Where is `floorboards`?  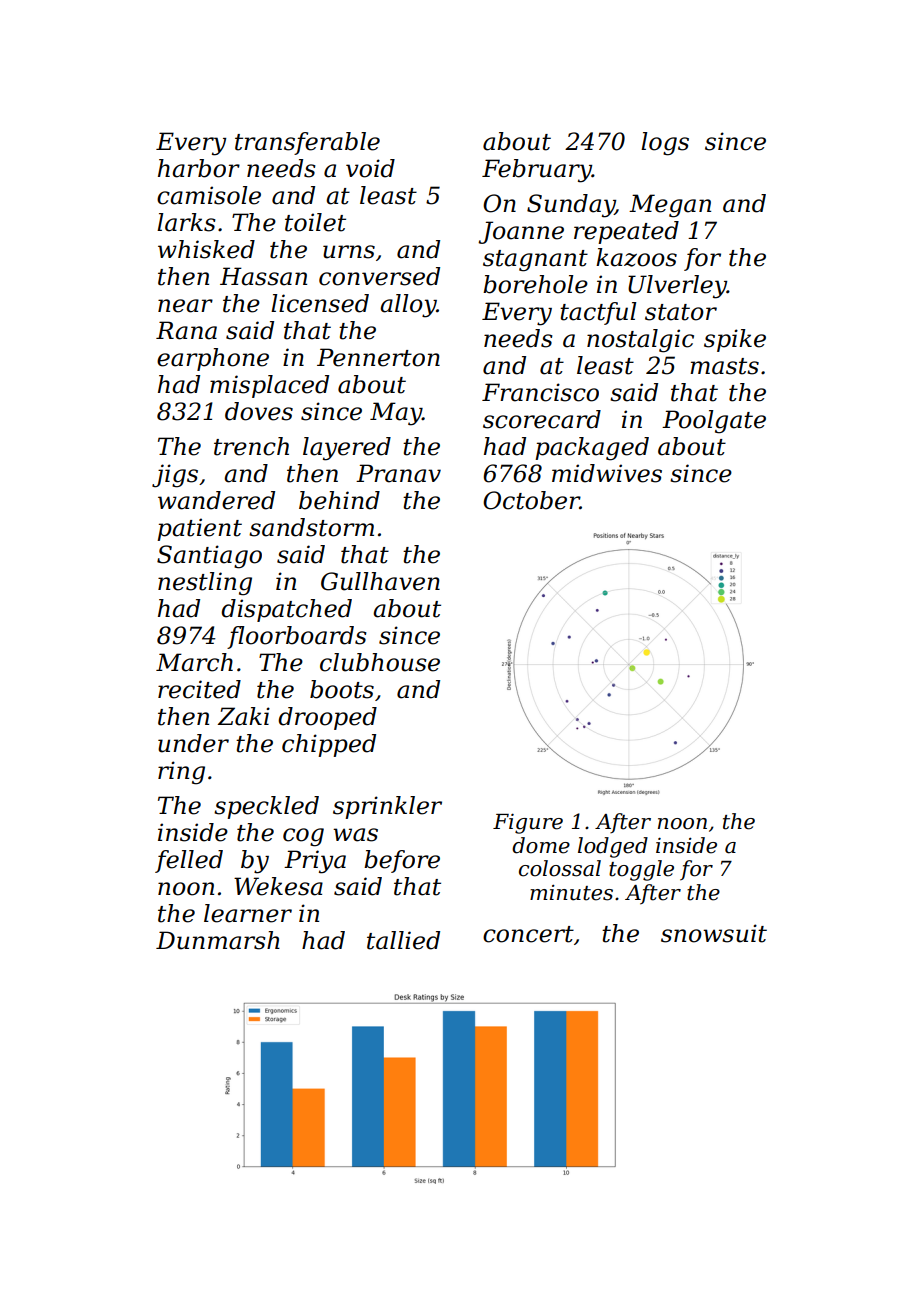 floorboards is located at coordinates (297, 637).
